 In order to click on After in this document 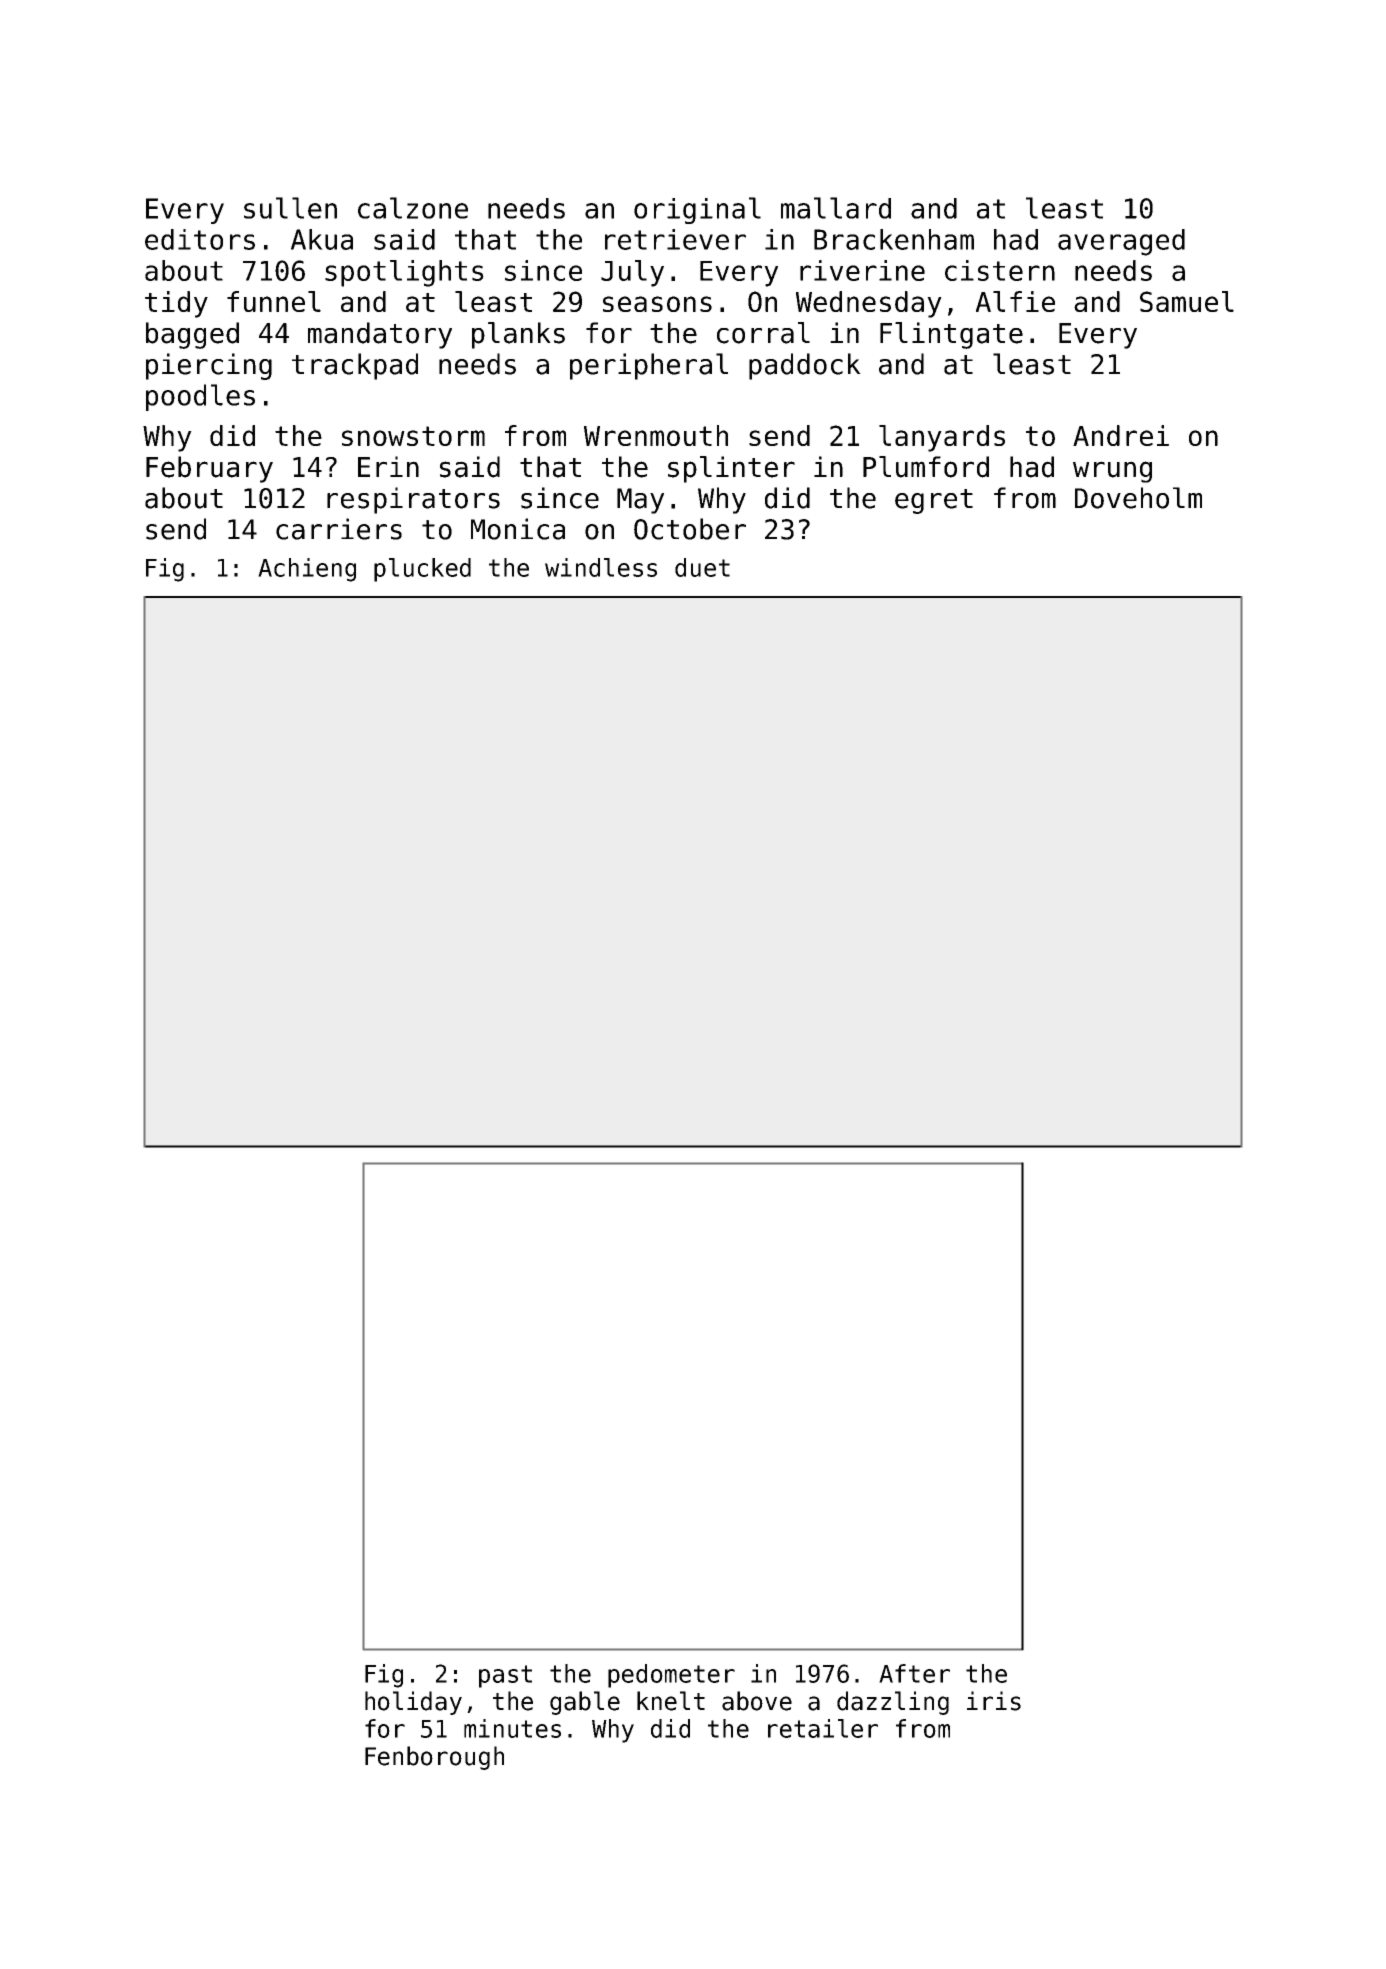, I will do `click(914, 1673)`.
